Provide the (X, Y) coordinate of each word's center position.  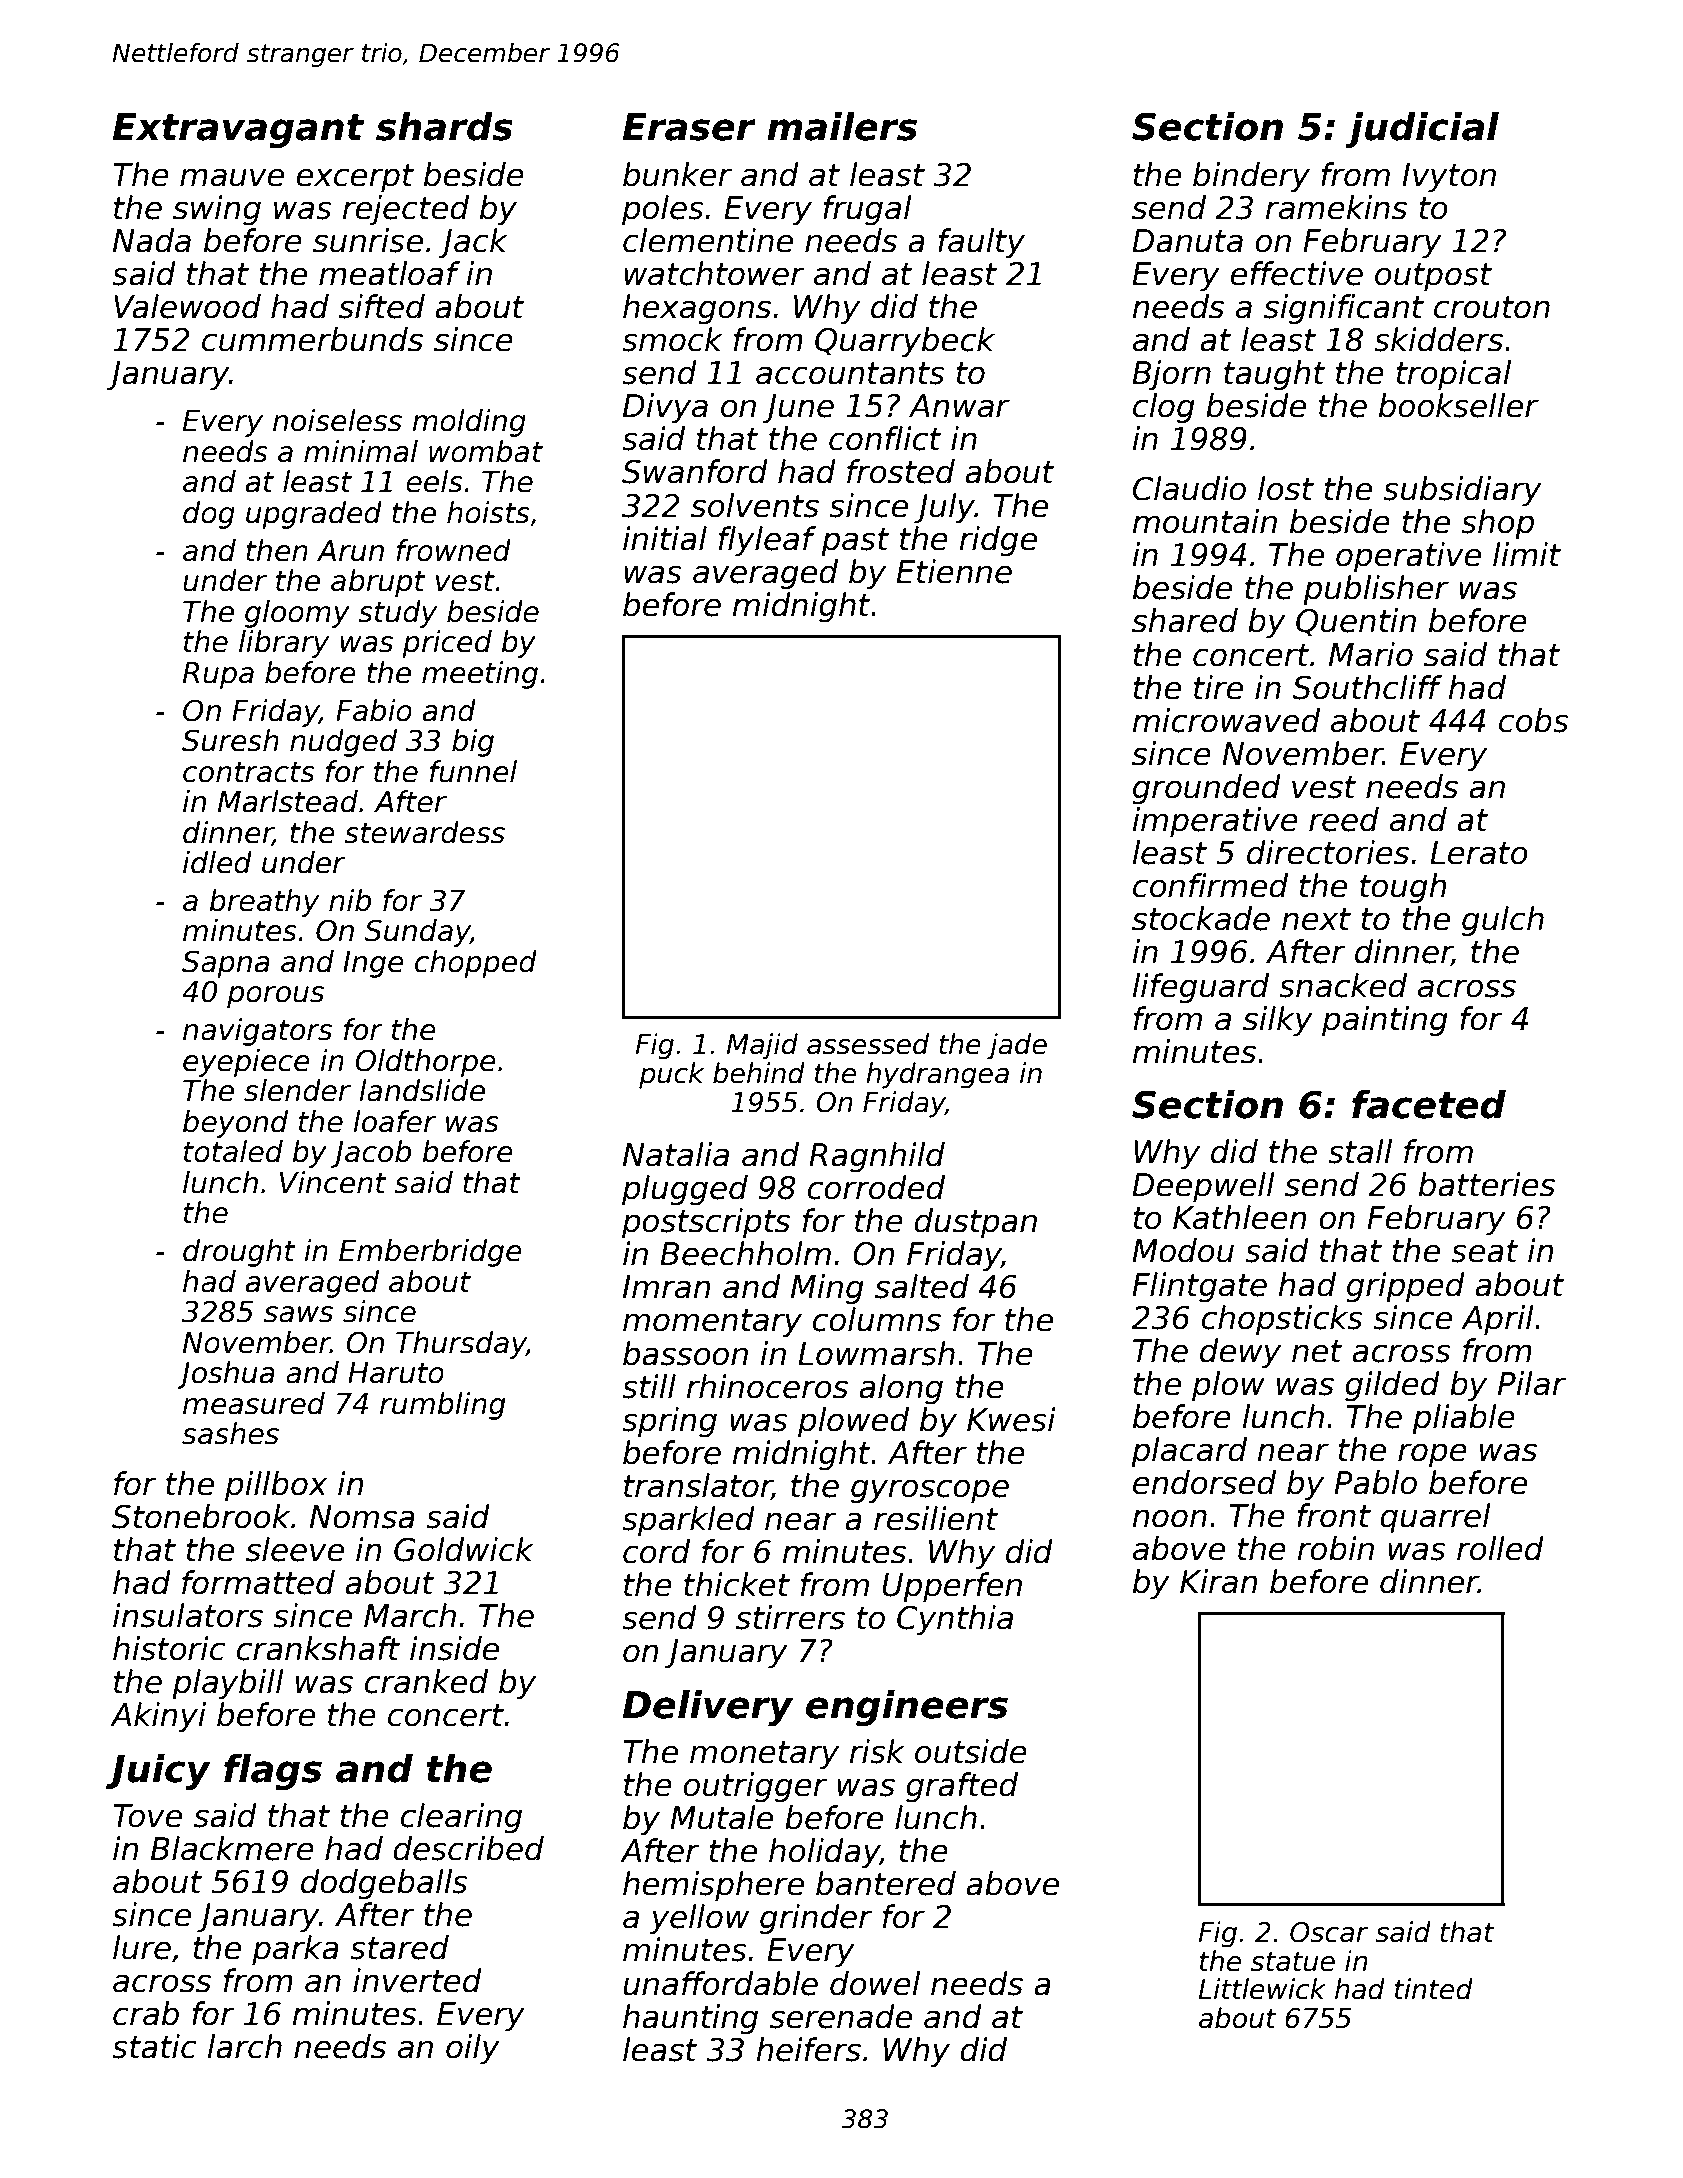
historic (169, 1648)
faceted (1429, 1104)
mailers (842, 126)
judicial (1422, 130)
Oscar (1329, 1932)
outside (971, 1751)
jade (1017, 1046)
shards (444, 126)
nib (350, 900)
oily (473, 2049)
